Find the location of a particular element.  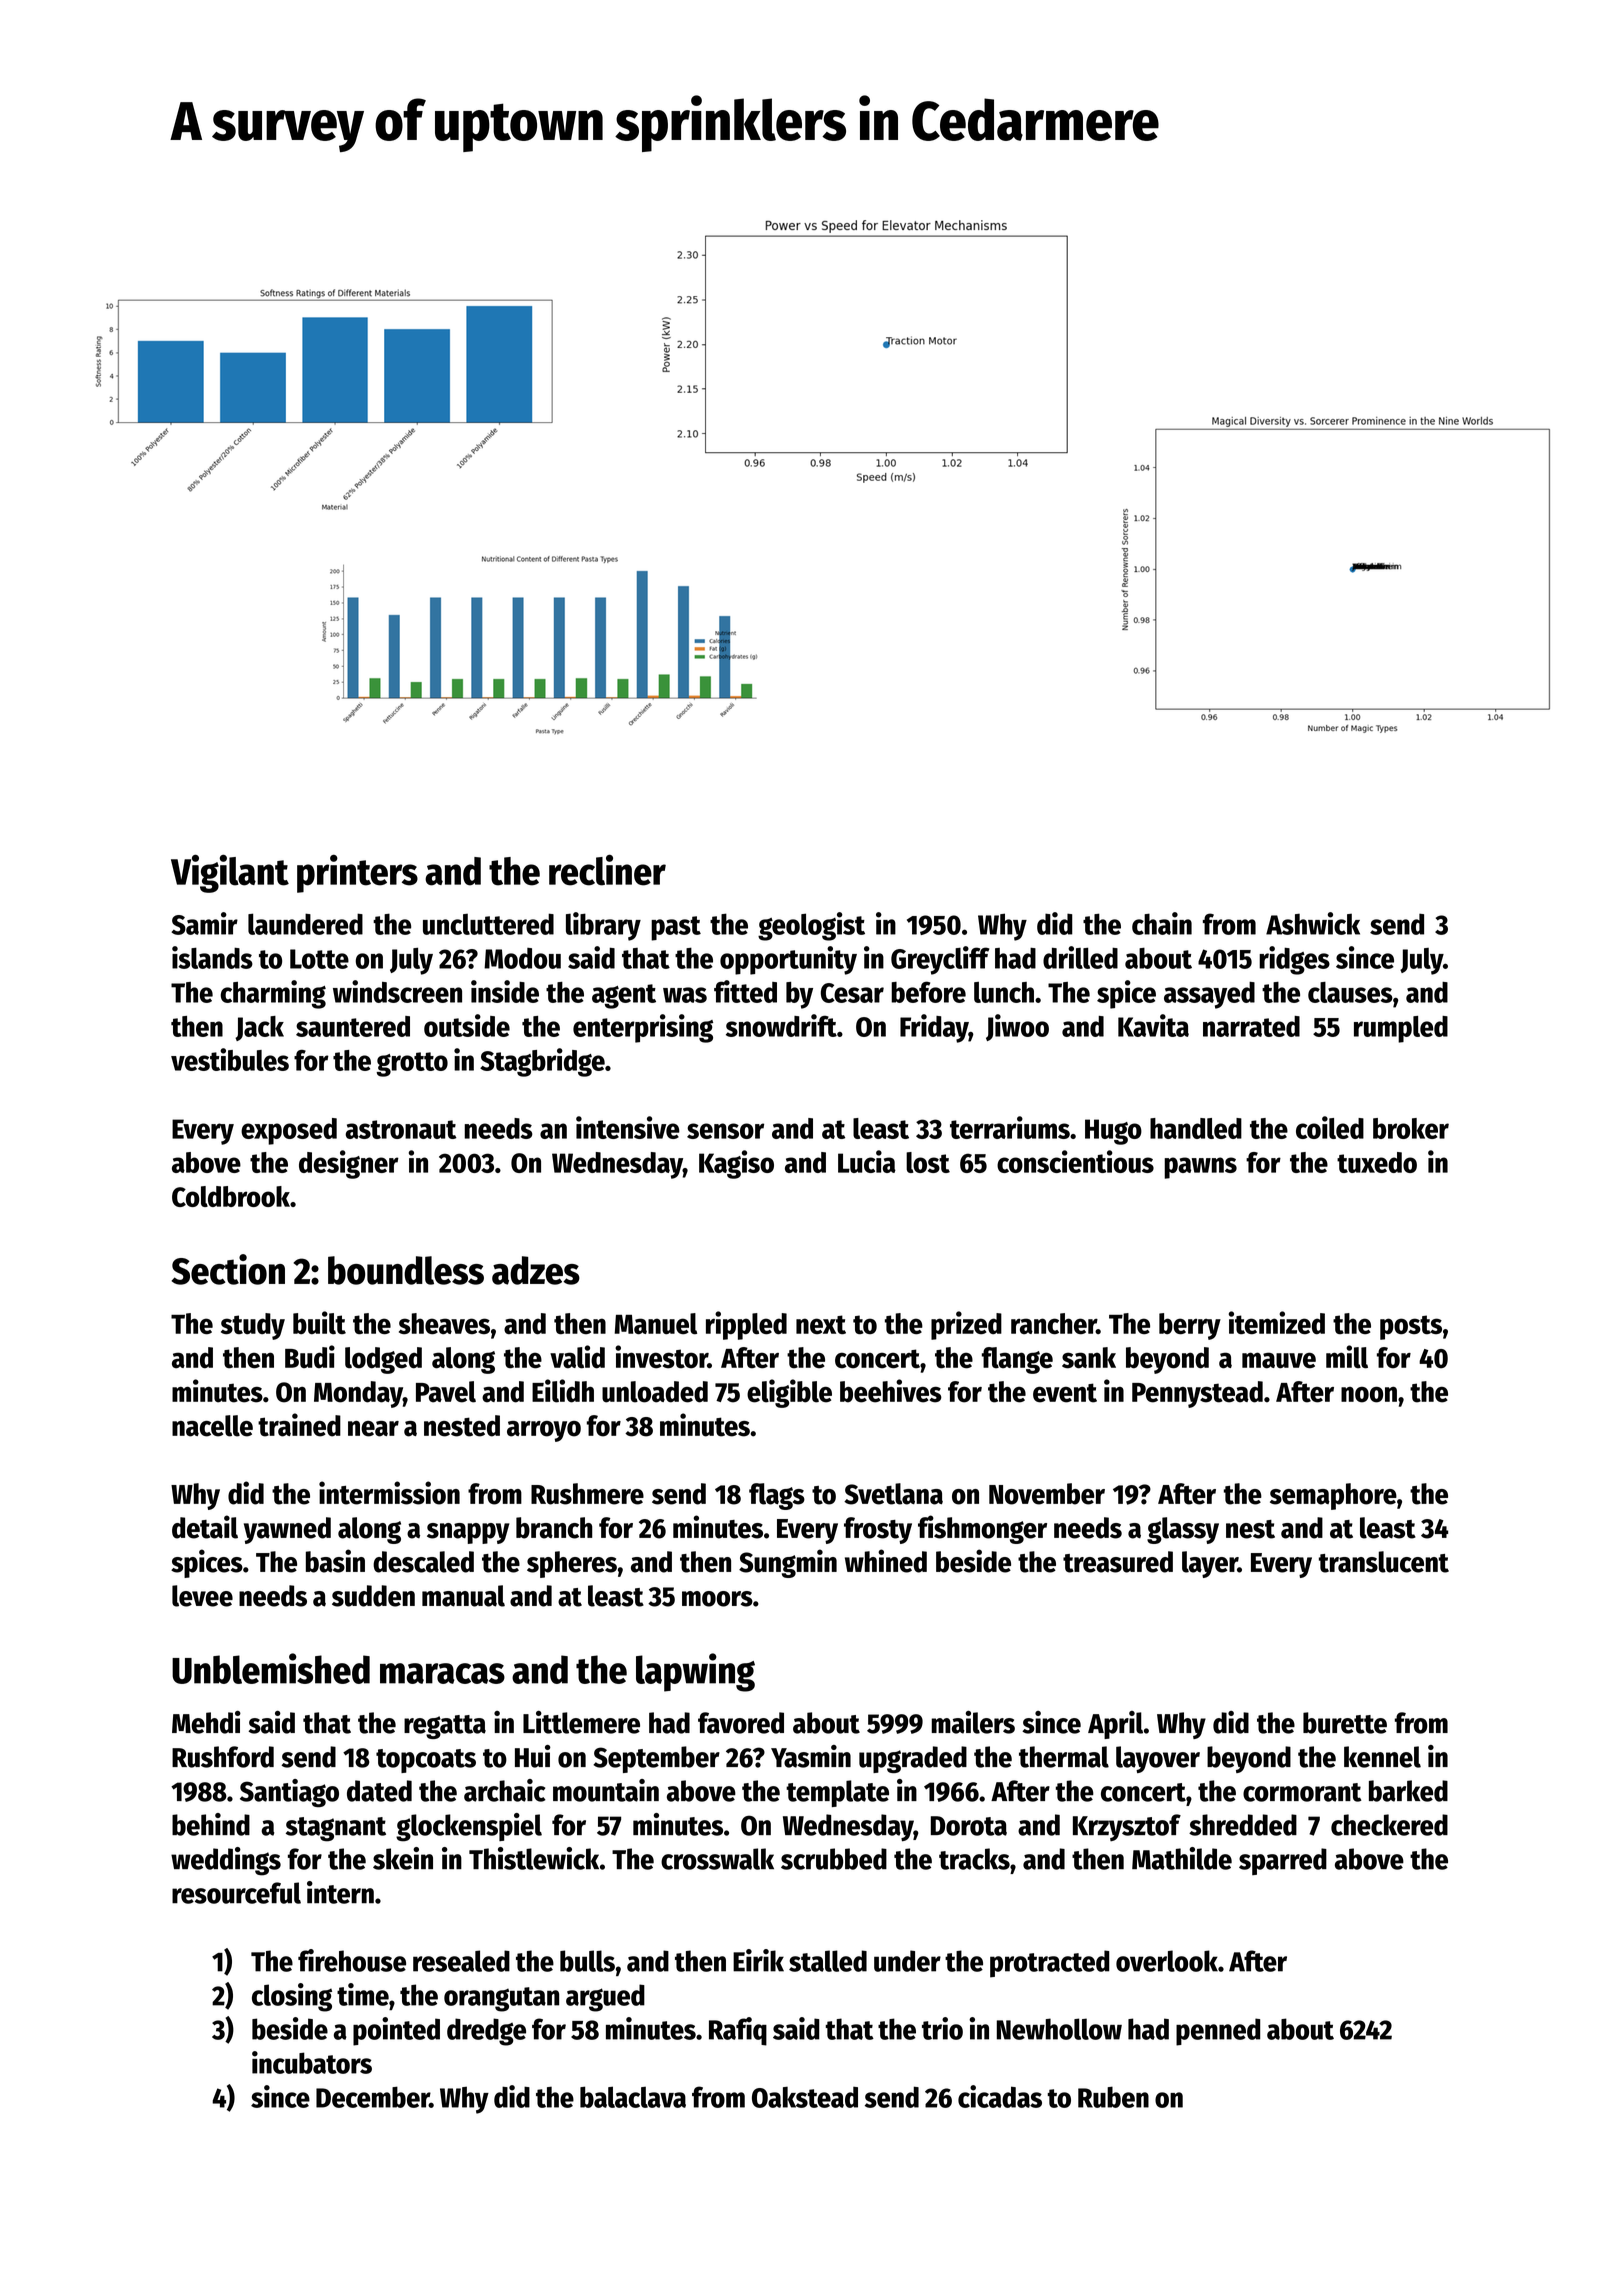

incubators is located at coordinates (312, 2062).
